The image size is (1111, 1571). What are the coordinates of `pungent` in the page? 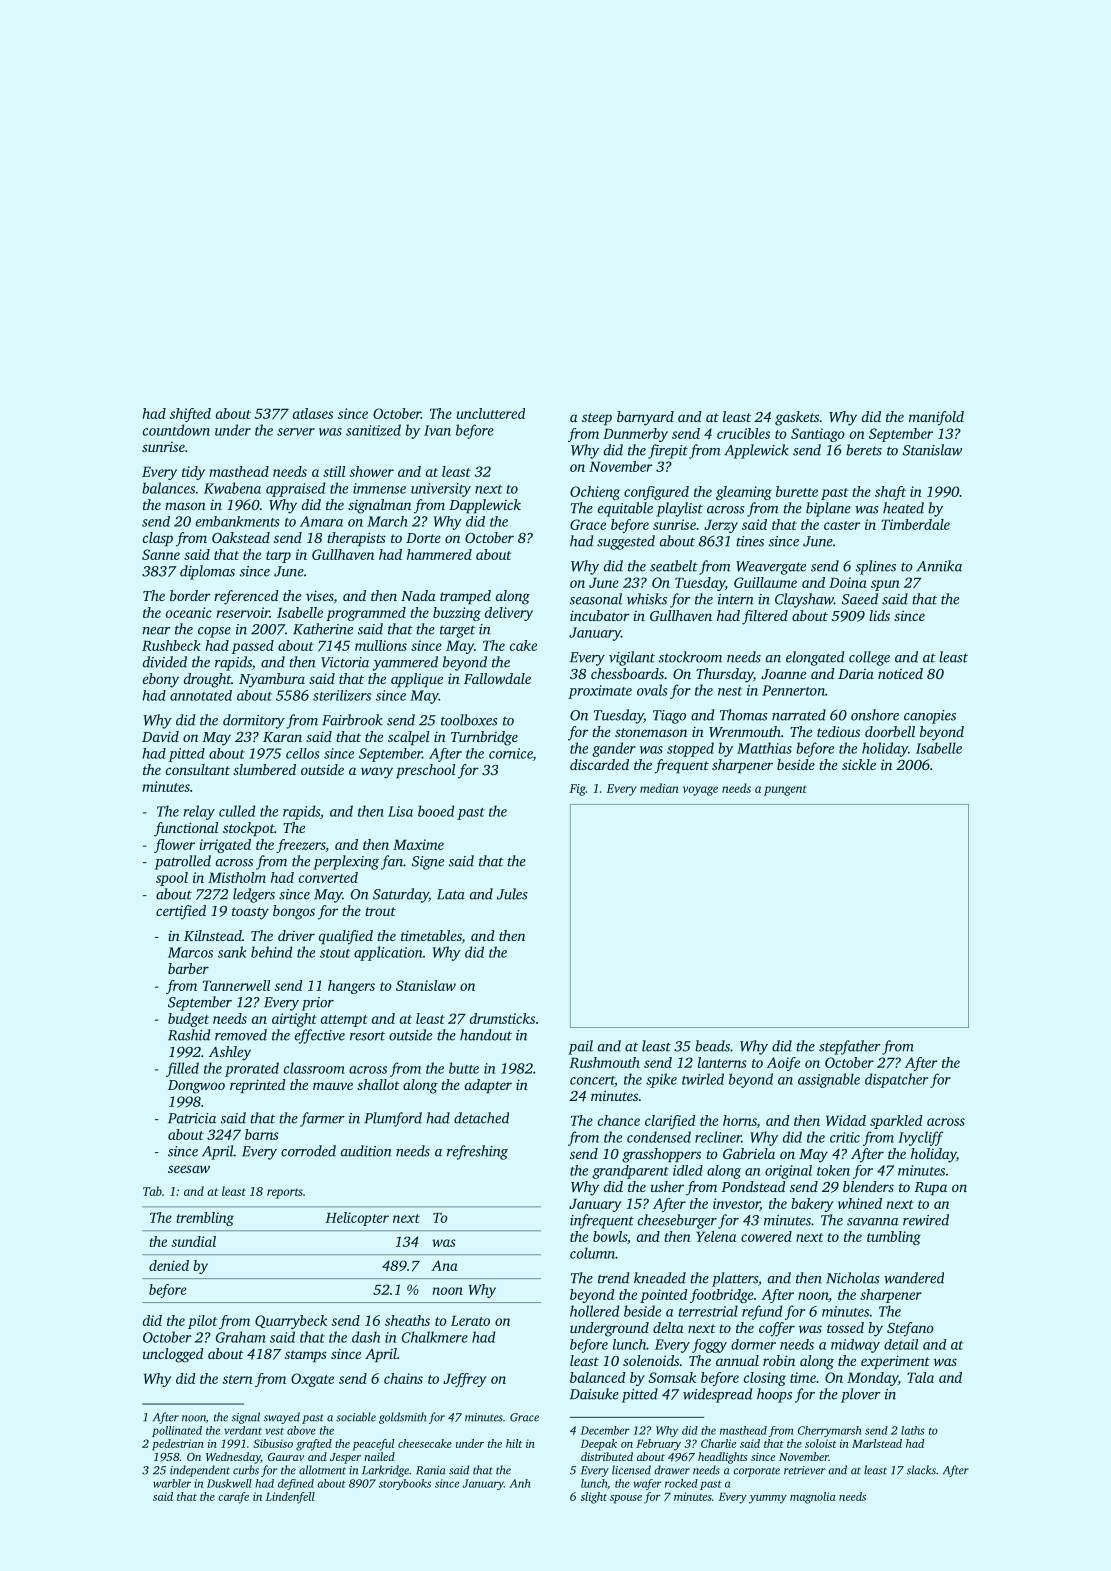 It's located at (785, 790).
